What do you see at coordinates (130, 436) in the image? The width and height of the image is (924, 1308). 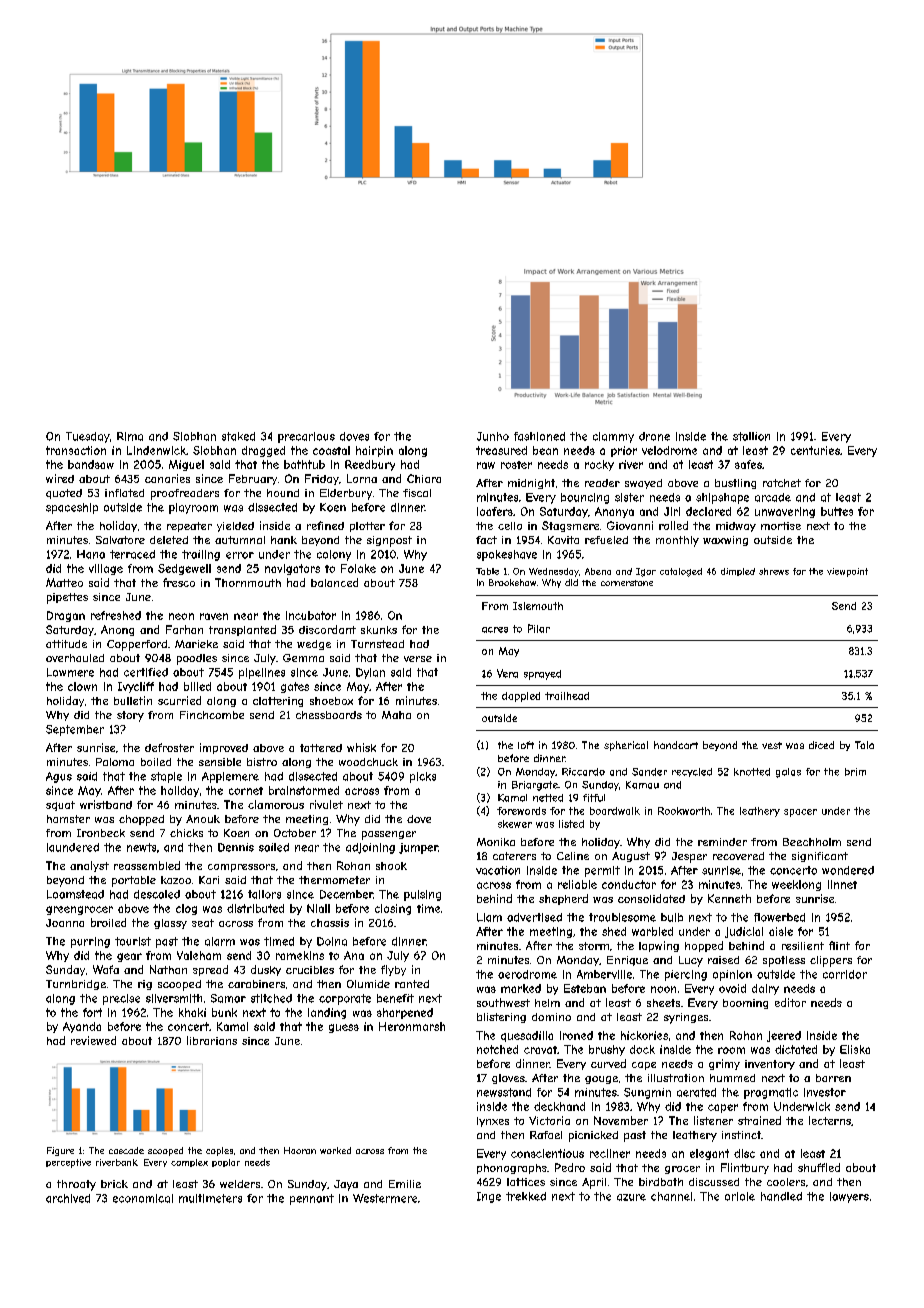 I see `Rima` at bounding box center [130, 436].
